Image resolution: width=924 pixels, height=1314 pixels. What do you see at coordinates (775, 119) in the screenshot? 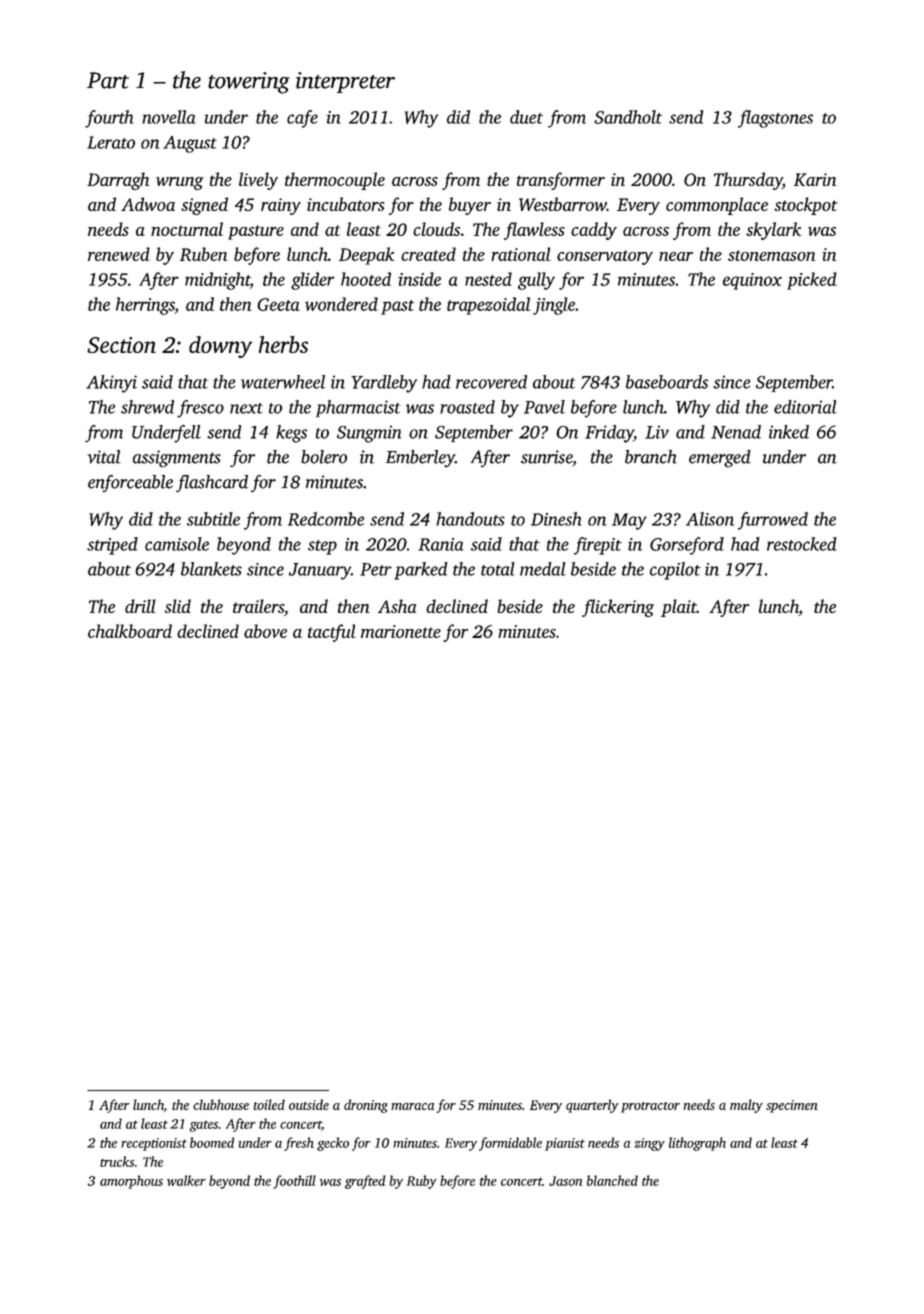
I see `flagstones` at bounding box center [775, 119].
